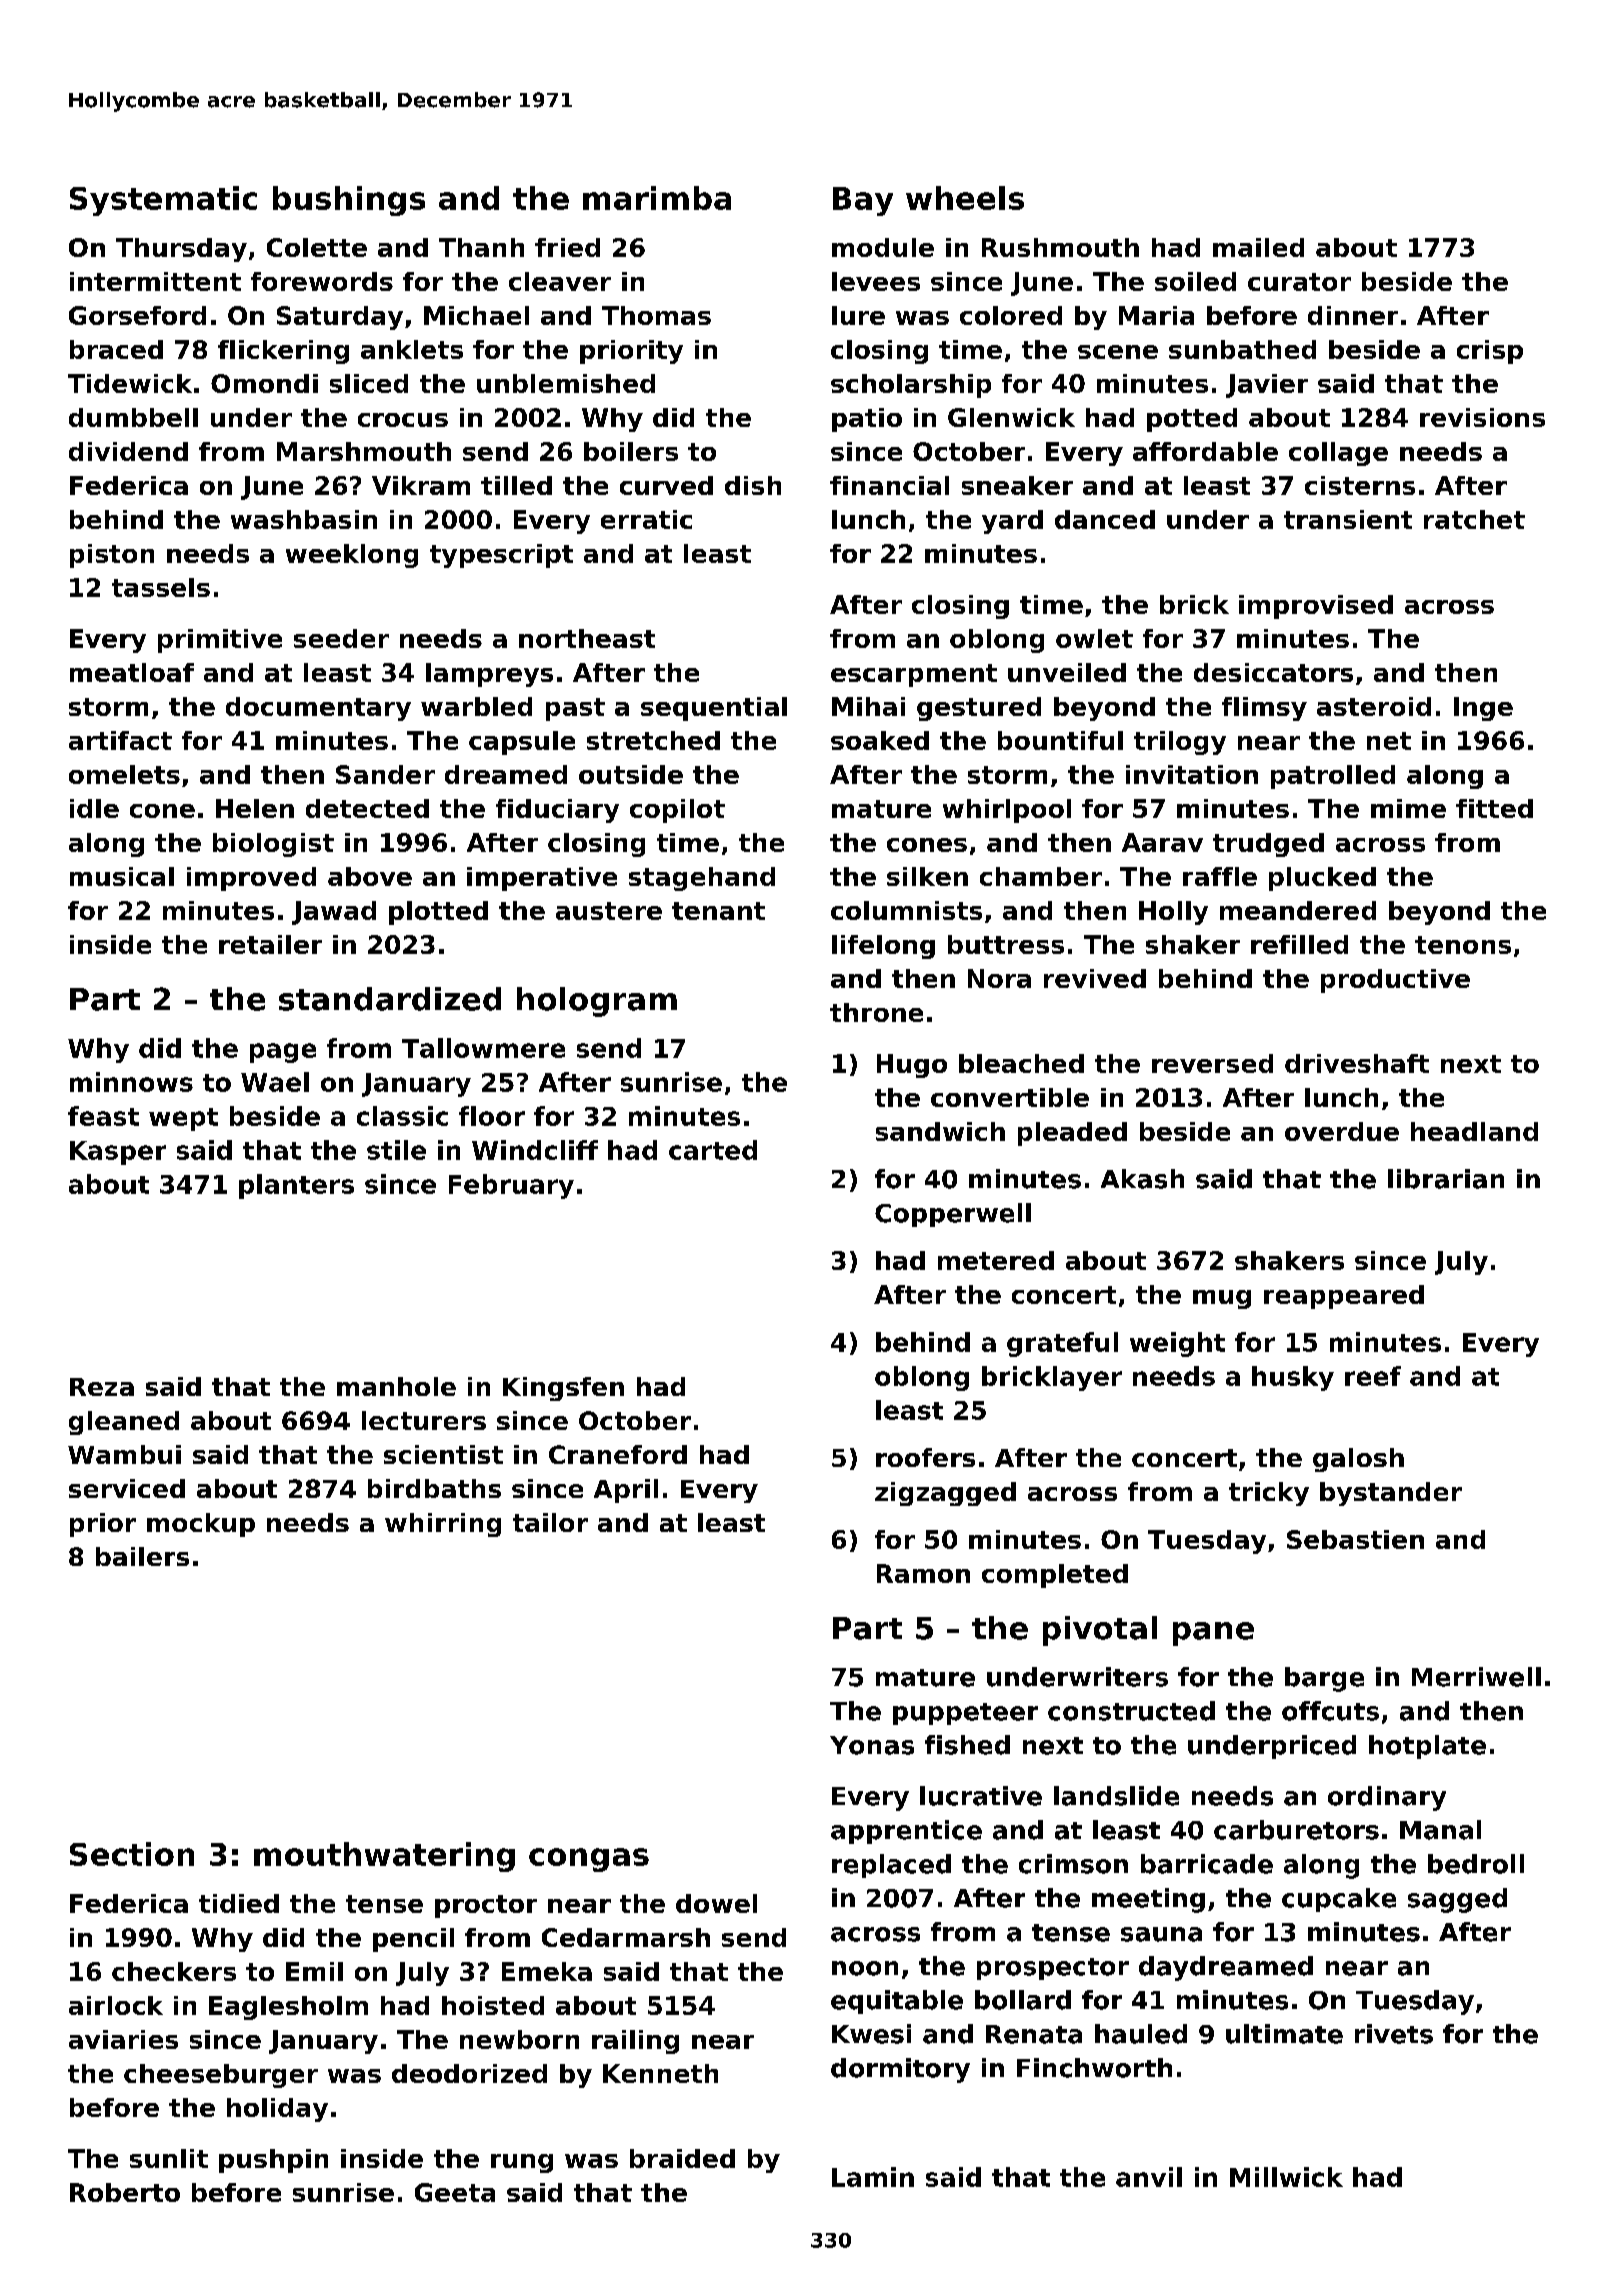  What do you see at coordinates (161, 587) in the image?
I see `tassels` at bounding box center [161, 587].
